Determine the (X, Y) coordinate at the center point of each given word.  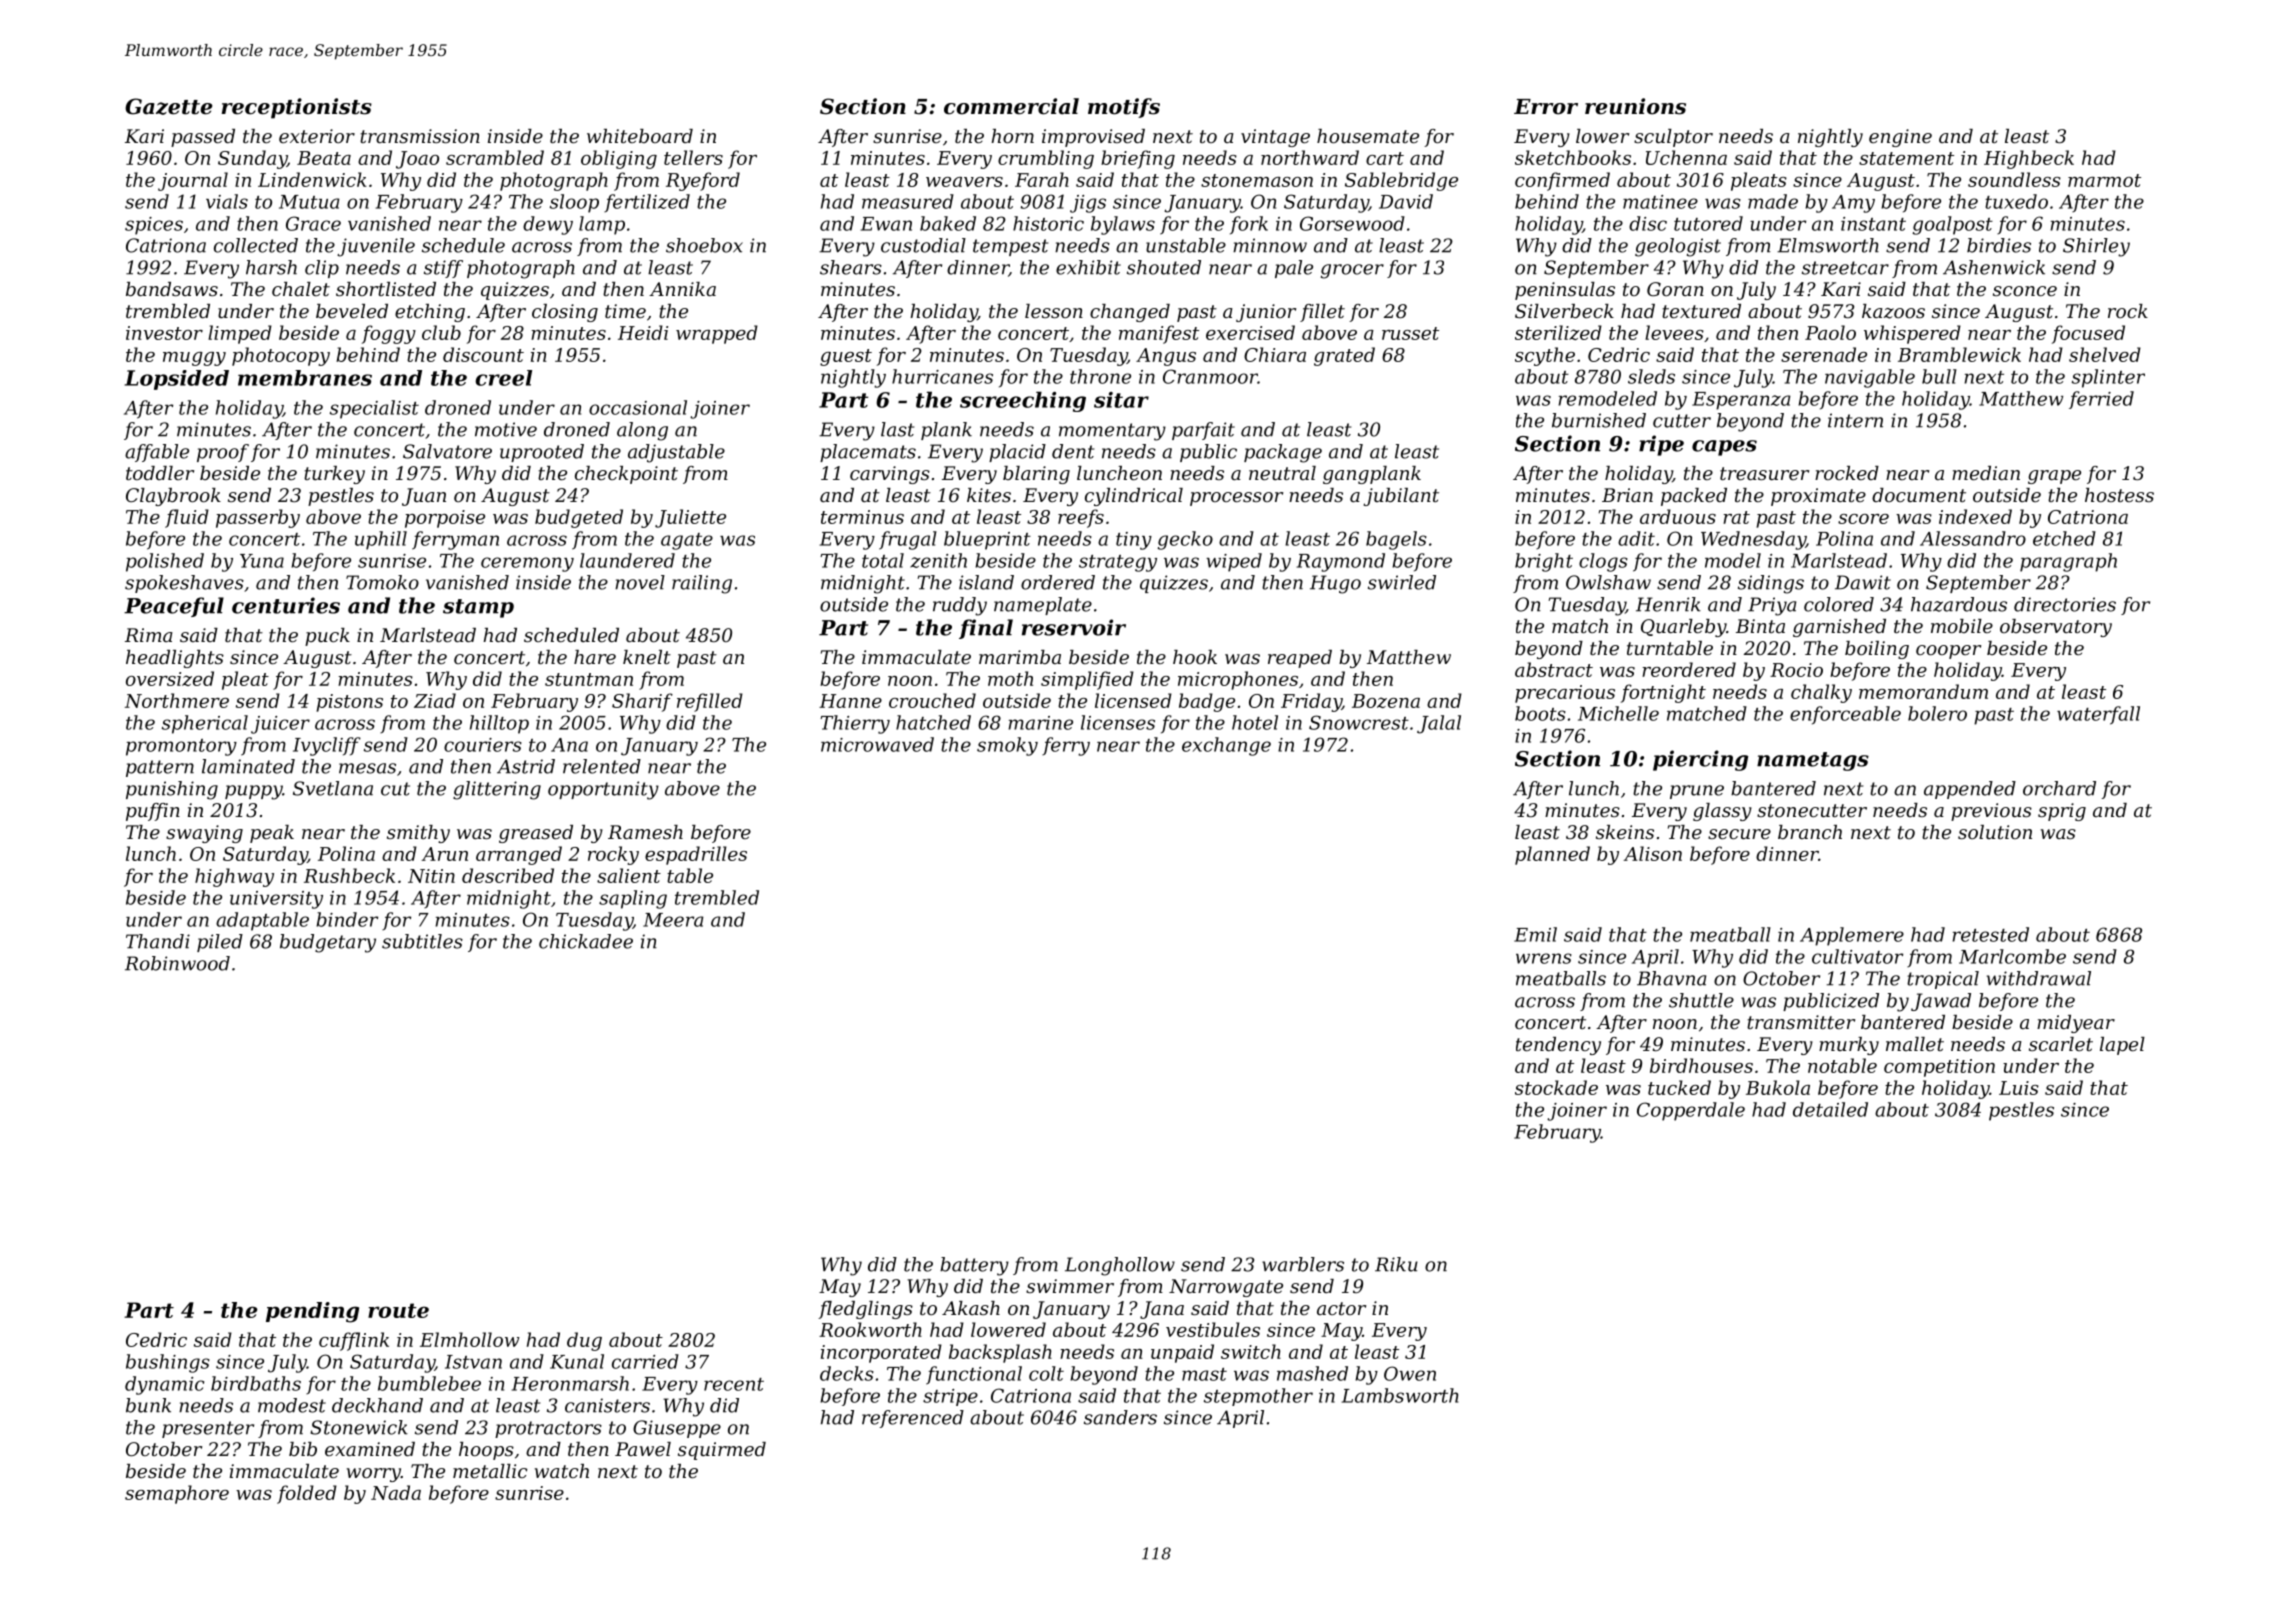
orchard (2059, 788)
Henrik (1668, 604)
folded (307, 1494)
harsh (271, 267)
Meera (673, 920)
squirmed (722, 1451)
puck (327, 637)
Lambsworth (1400, 1395)
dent (1073, 451)
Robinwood (177, 963)
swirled (1402, 582)
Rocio (1796, 670)
